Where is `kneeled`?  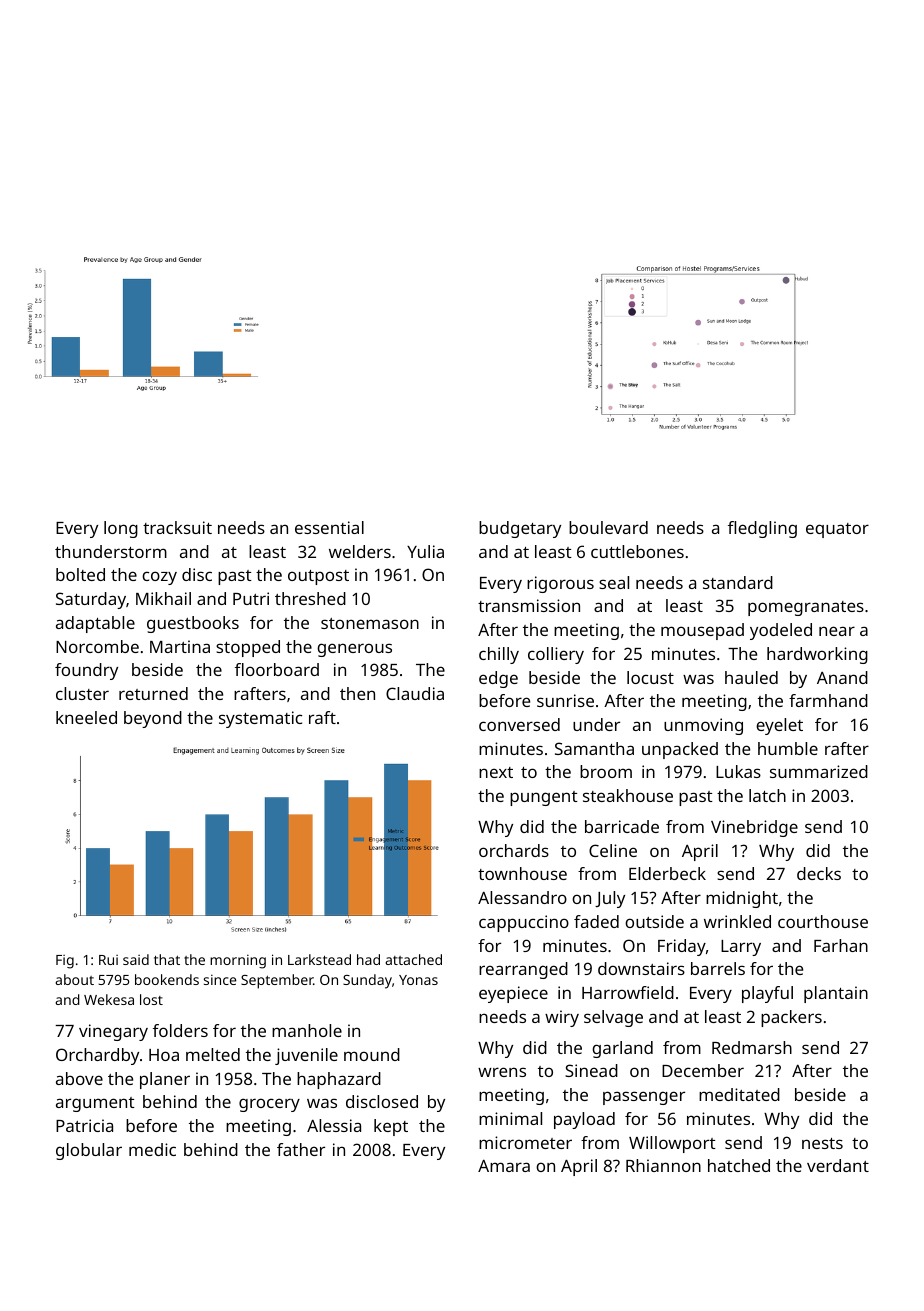 kneeled is located at coordinates (86, 717).
